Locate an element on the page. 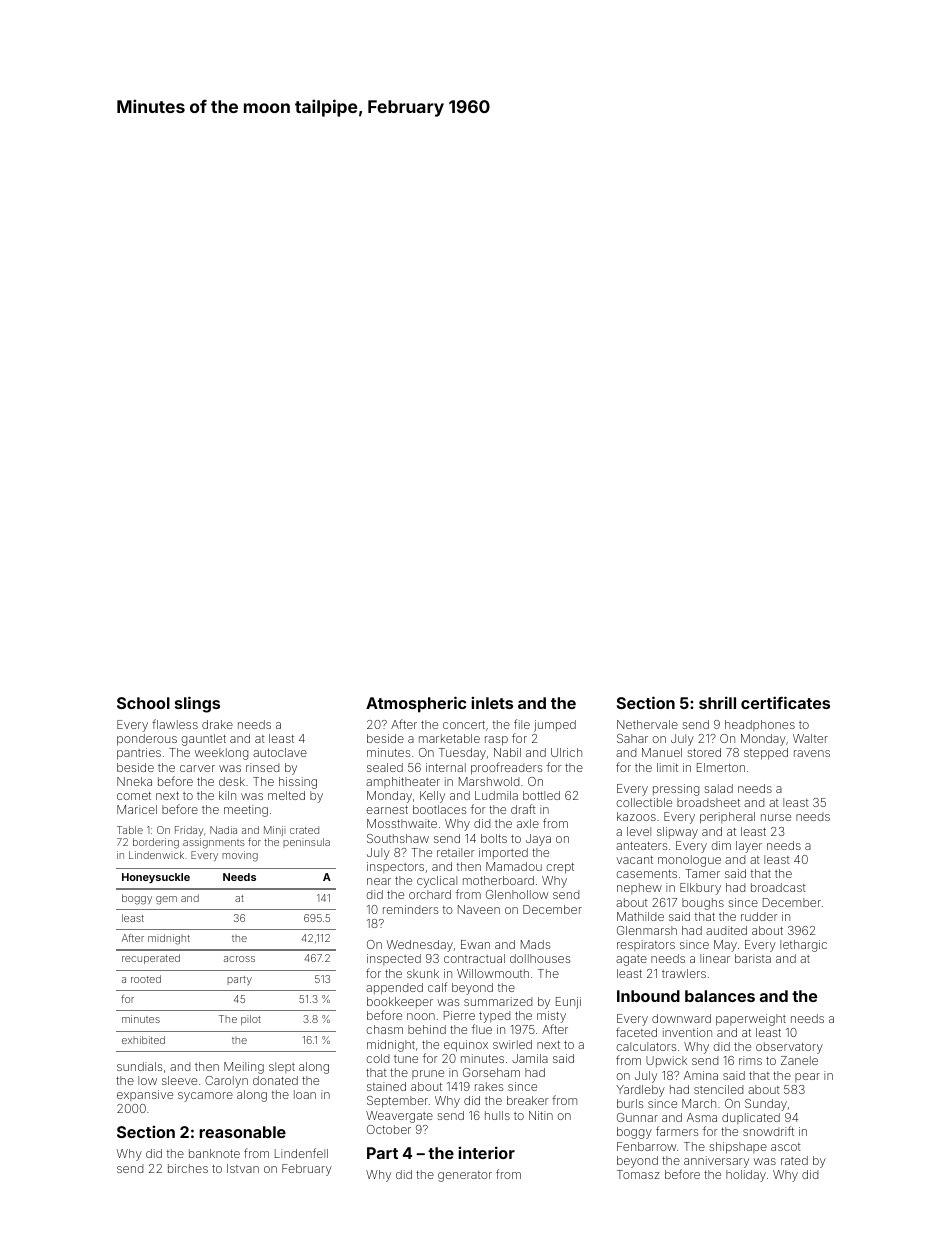 The image size is (952, 1233). holiday is located at coordinates (746, 1176).
